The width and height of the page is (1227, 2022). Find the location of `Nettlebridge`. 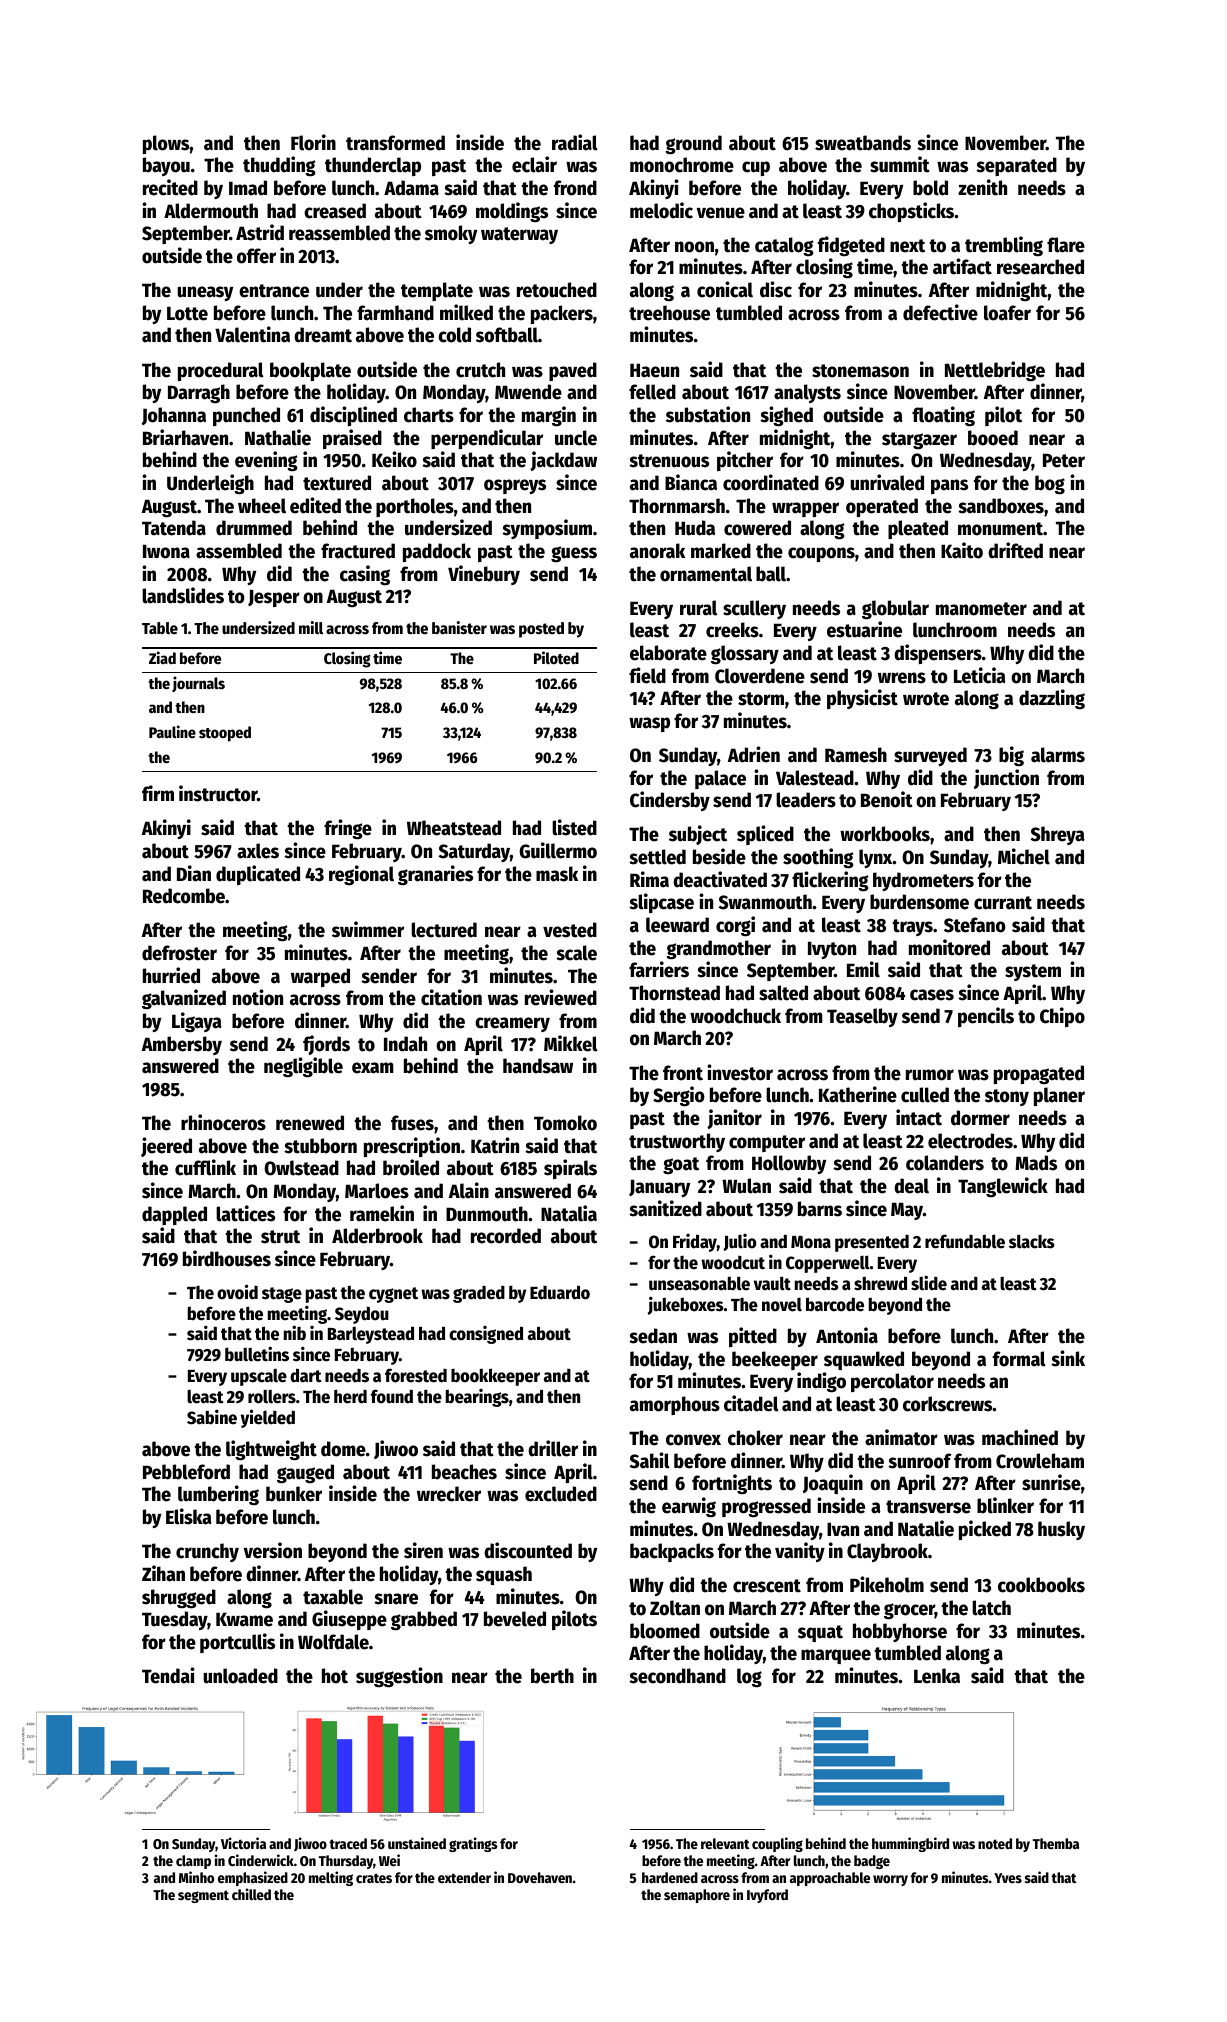

Nettlebridge is located at coordinates (995, 371).
